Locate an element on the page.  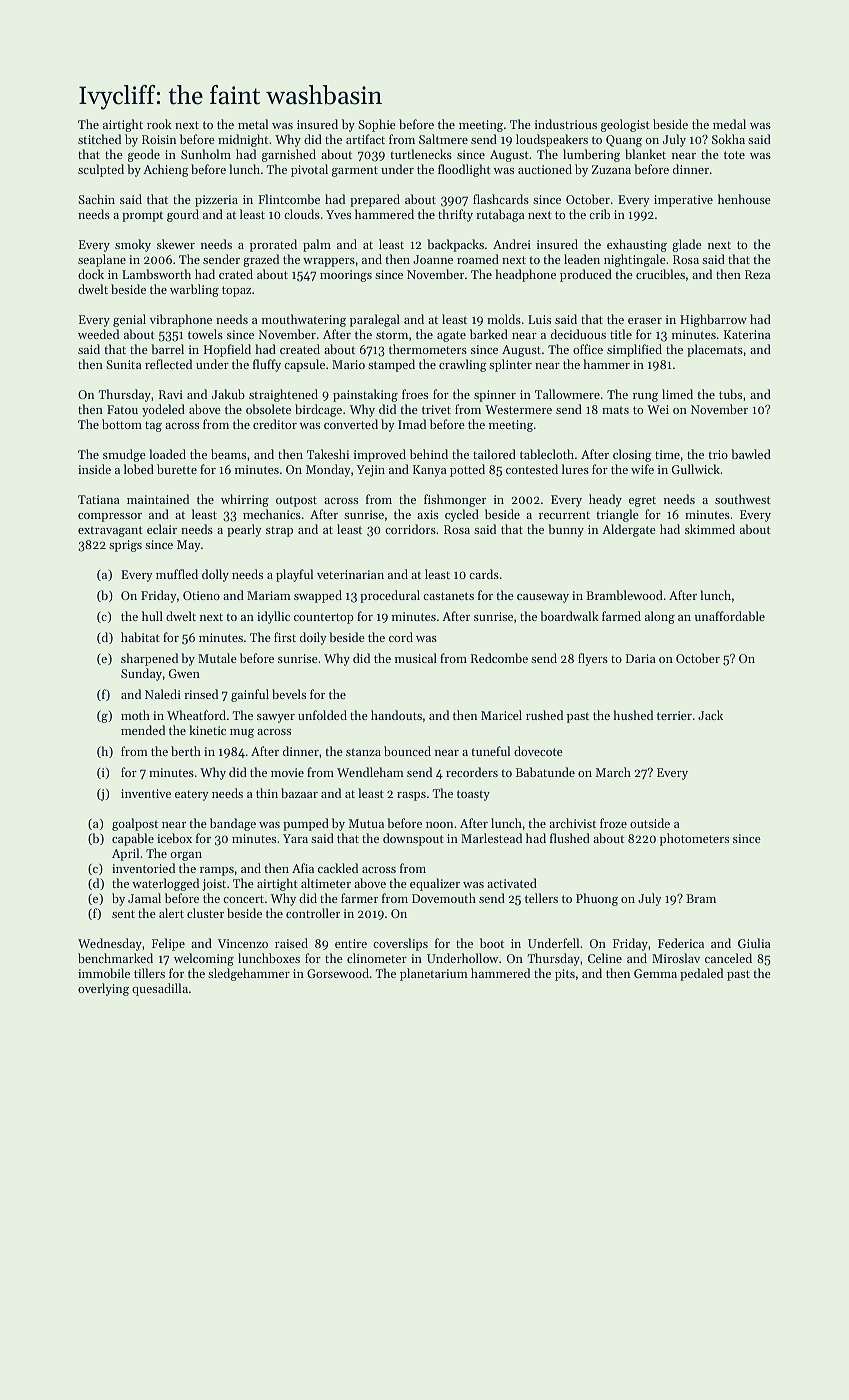
inside is located at coordinates (94, 469).
